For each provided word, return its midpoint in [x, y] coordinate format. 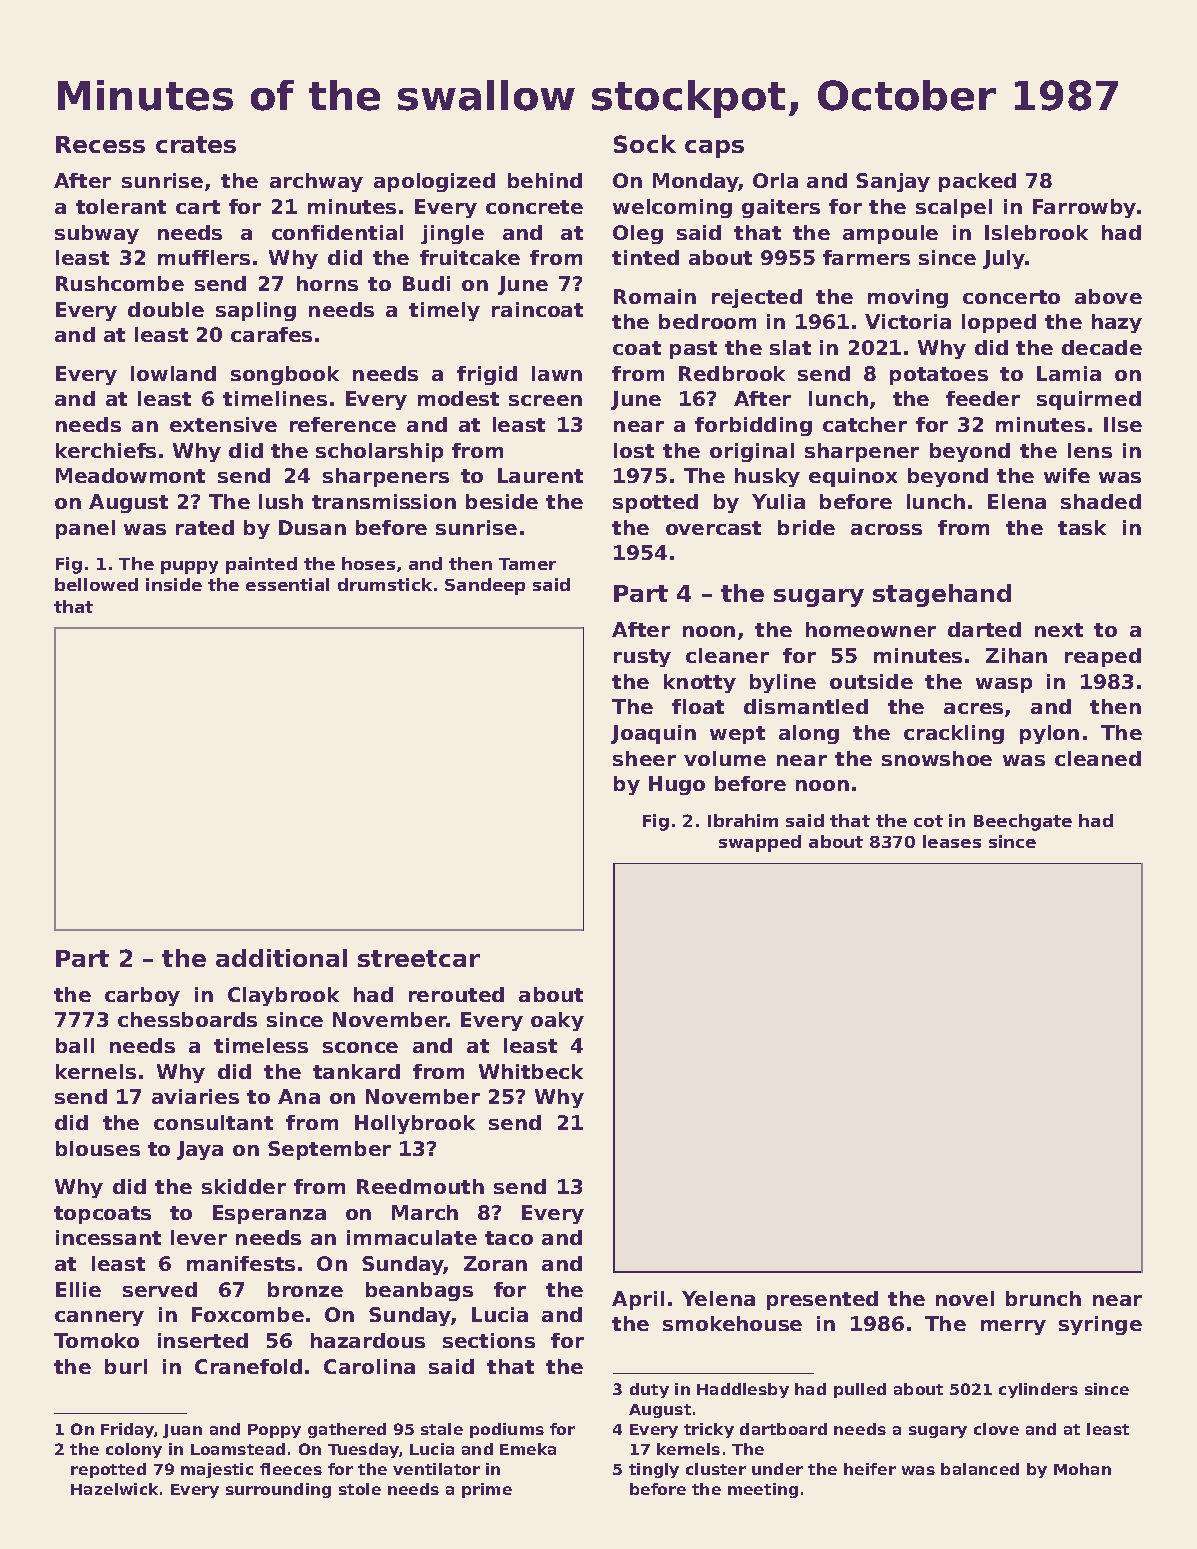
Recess [100, 144]
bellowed [96, 584]
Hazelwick [114, 1489]
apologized [434, 182]
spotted [655, 503]
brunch [1043, 1298]
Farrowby [1084, 208]
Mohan [1082, 1469]
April [638, 1300]
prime [487, 1490]
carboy [142, 996]
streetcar [419, 958]
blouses [98, 1148]
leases [952, 841]
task [1082, 527]
